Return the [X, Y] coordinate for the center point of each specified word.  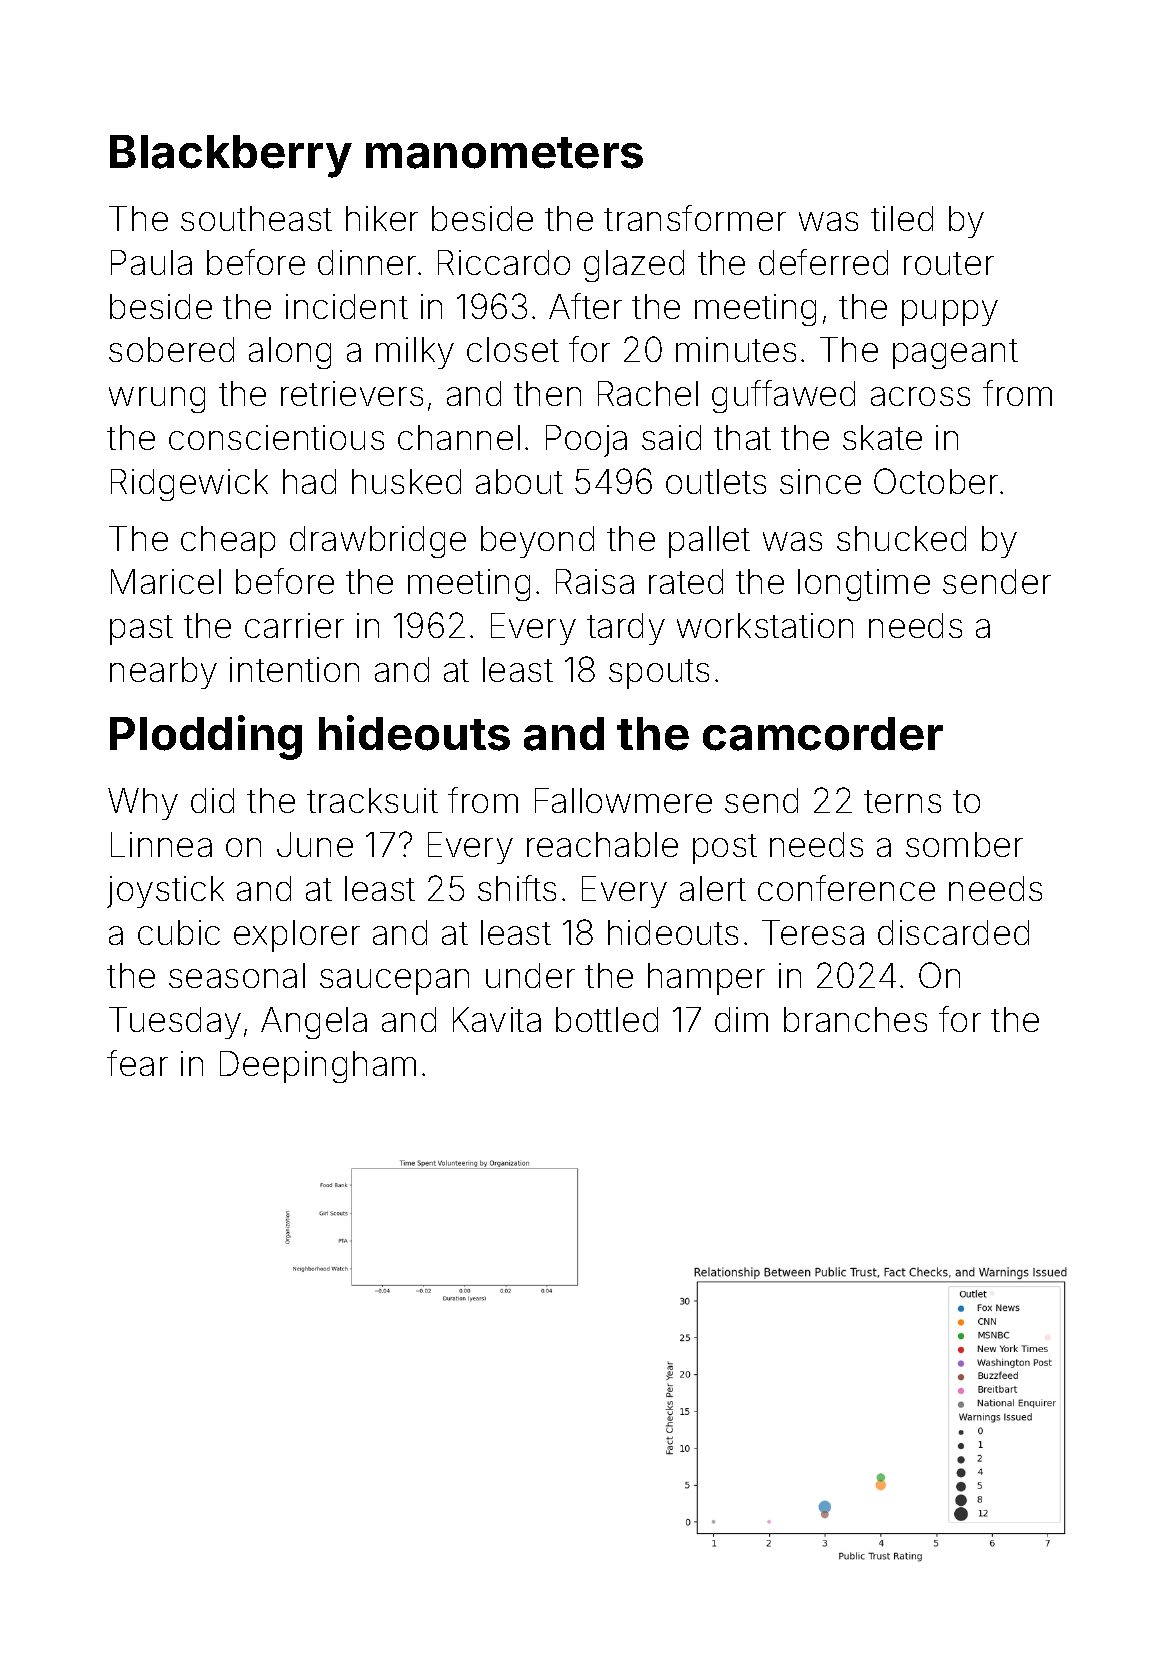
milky [415, 353]
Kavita [497, 1019]
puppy [950, 313]
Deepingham [318, 1067]
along [290, 353]
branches [855, 1019]
